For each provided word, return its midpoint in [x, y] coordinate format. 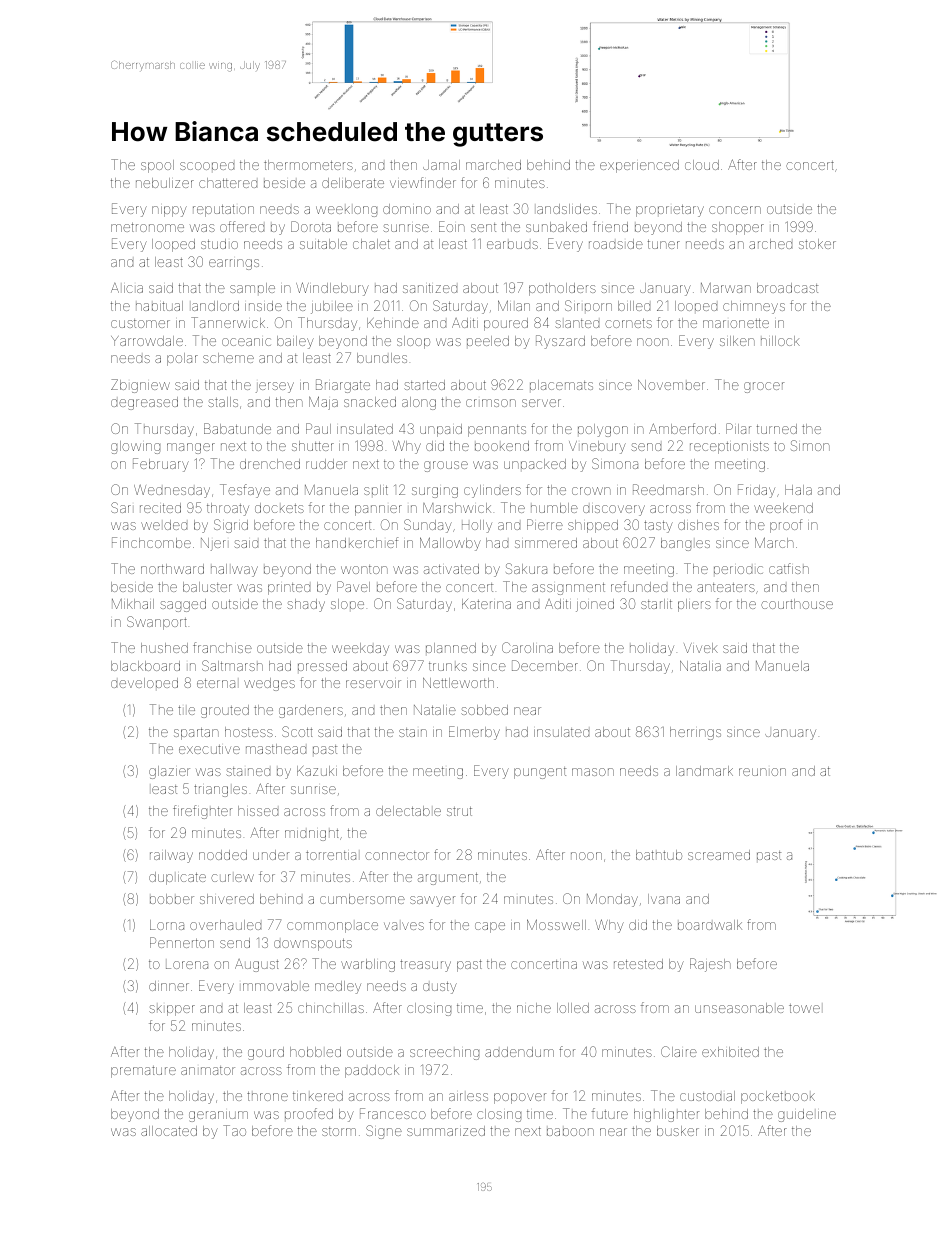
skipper [172, 1010]
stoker [817, 244]
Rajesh [710, 965]
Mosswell [556, 924]
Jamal [441, 165]
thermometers [308, 165]
